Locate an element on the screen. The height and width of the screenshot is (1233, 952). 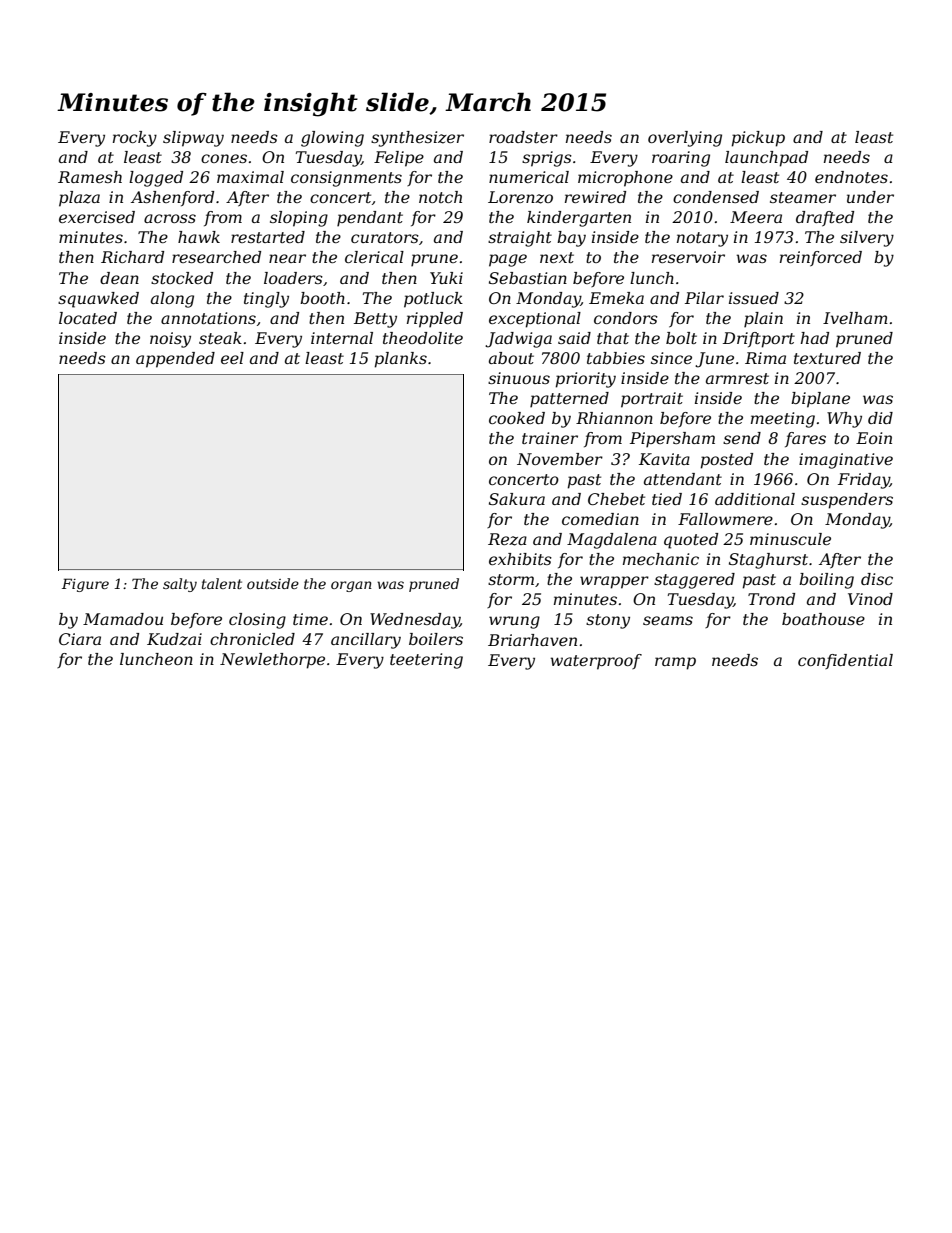
pickup is located at coordinates (758, 139).
